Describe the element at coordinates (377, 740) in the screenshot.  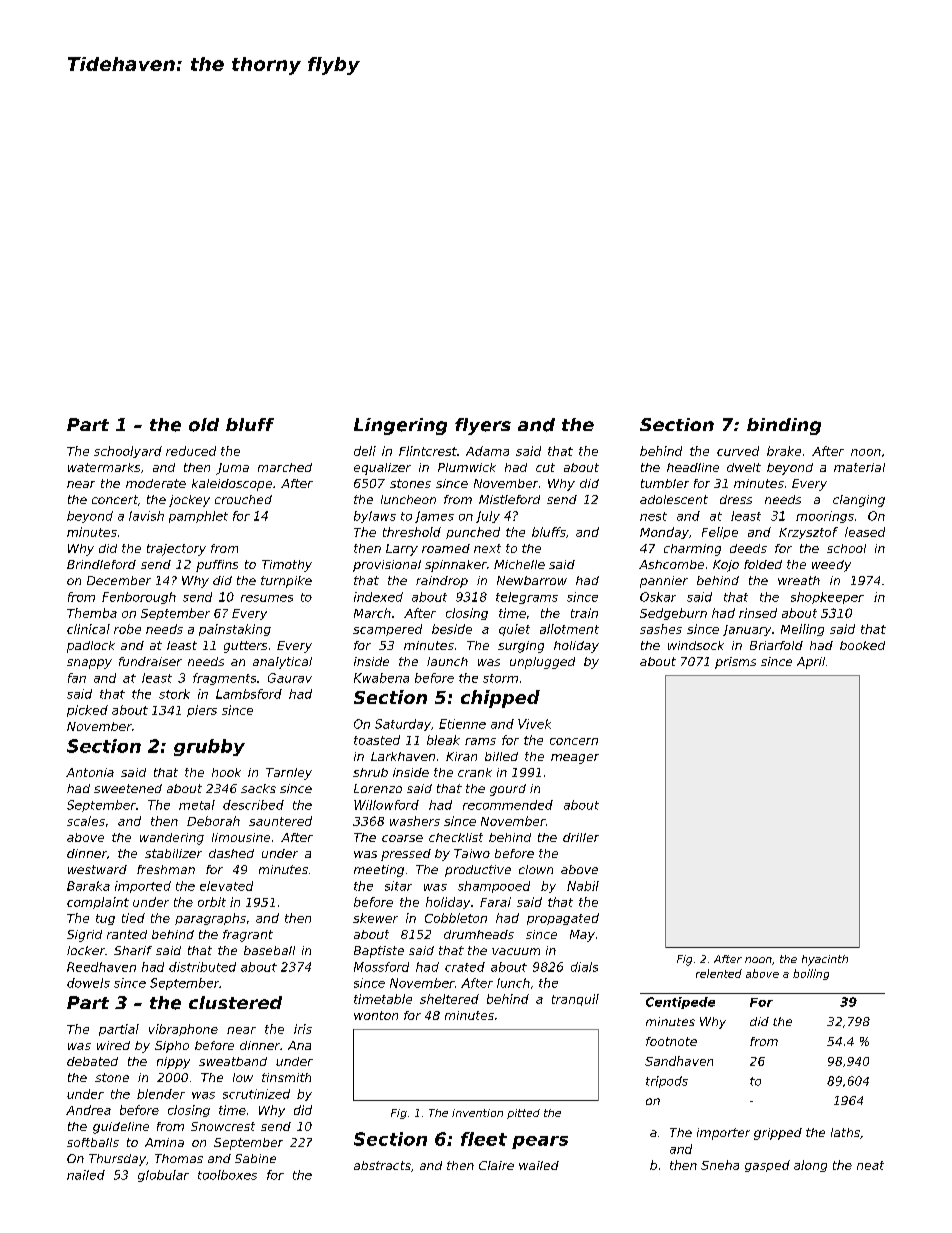
I see `toasted` at that location.
